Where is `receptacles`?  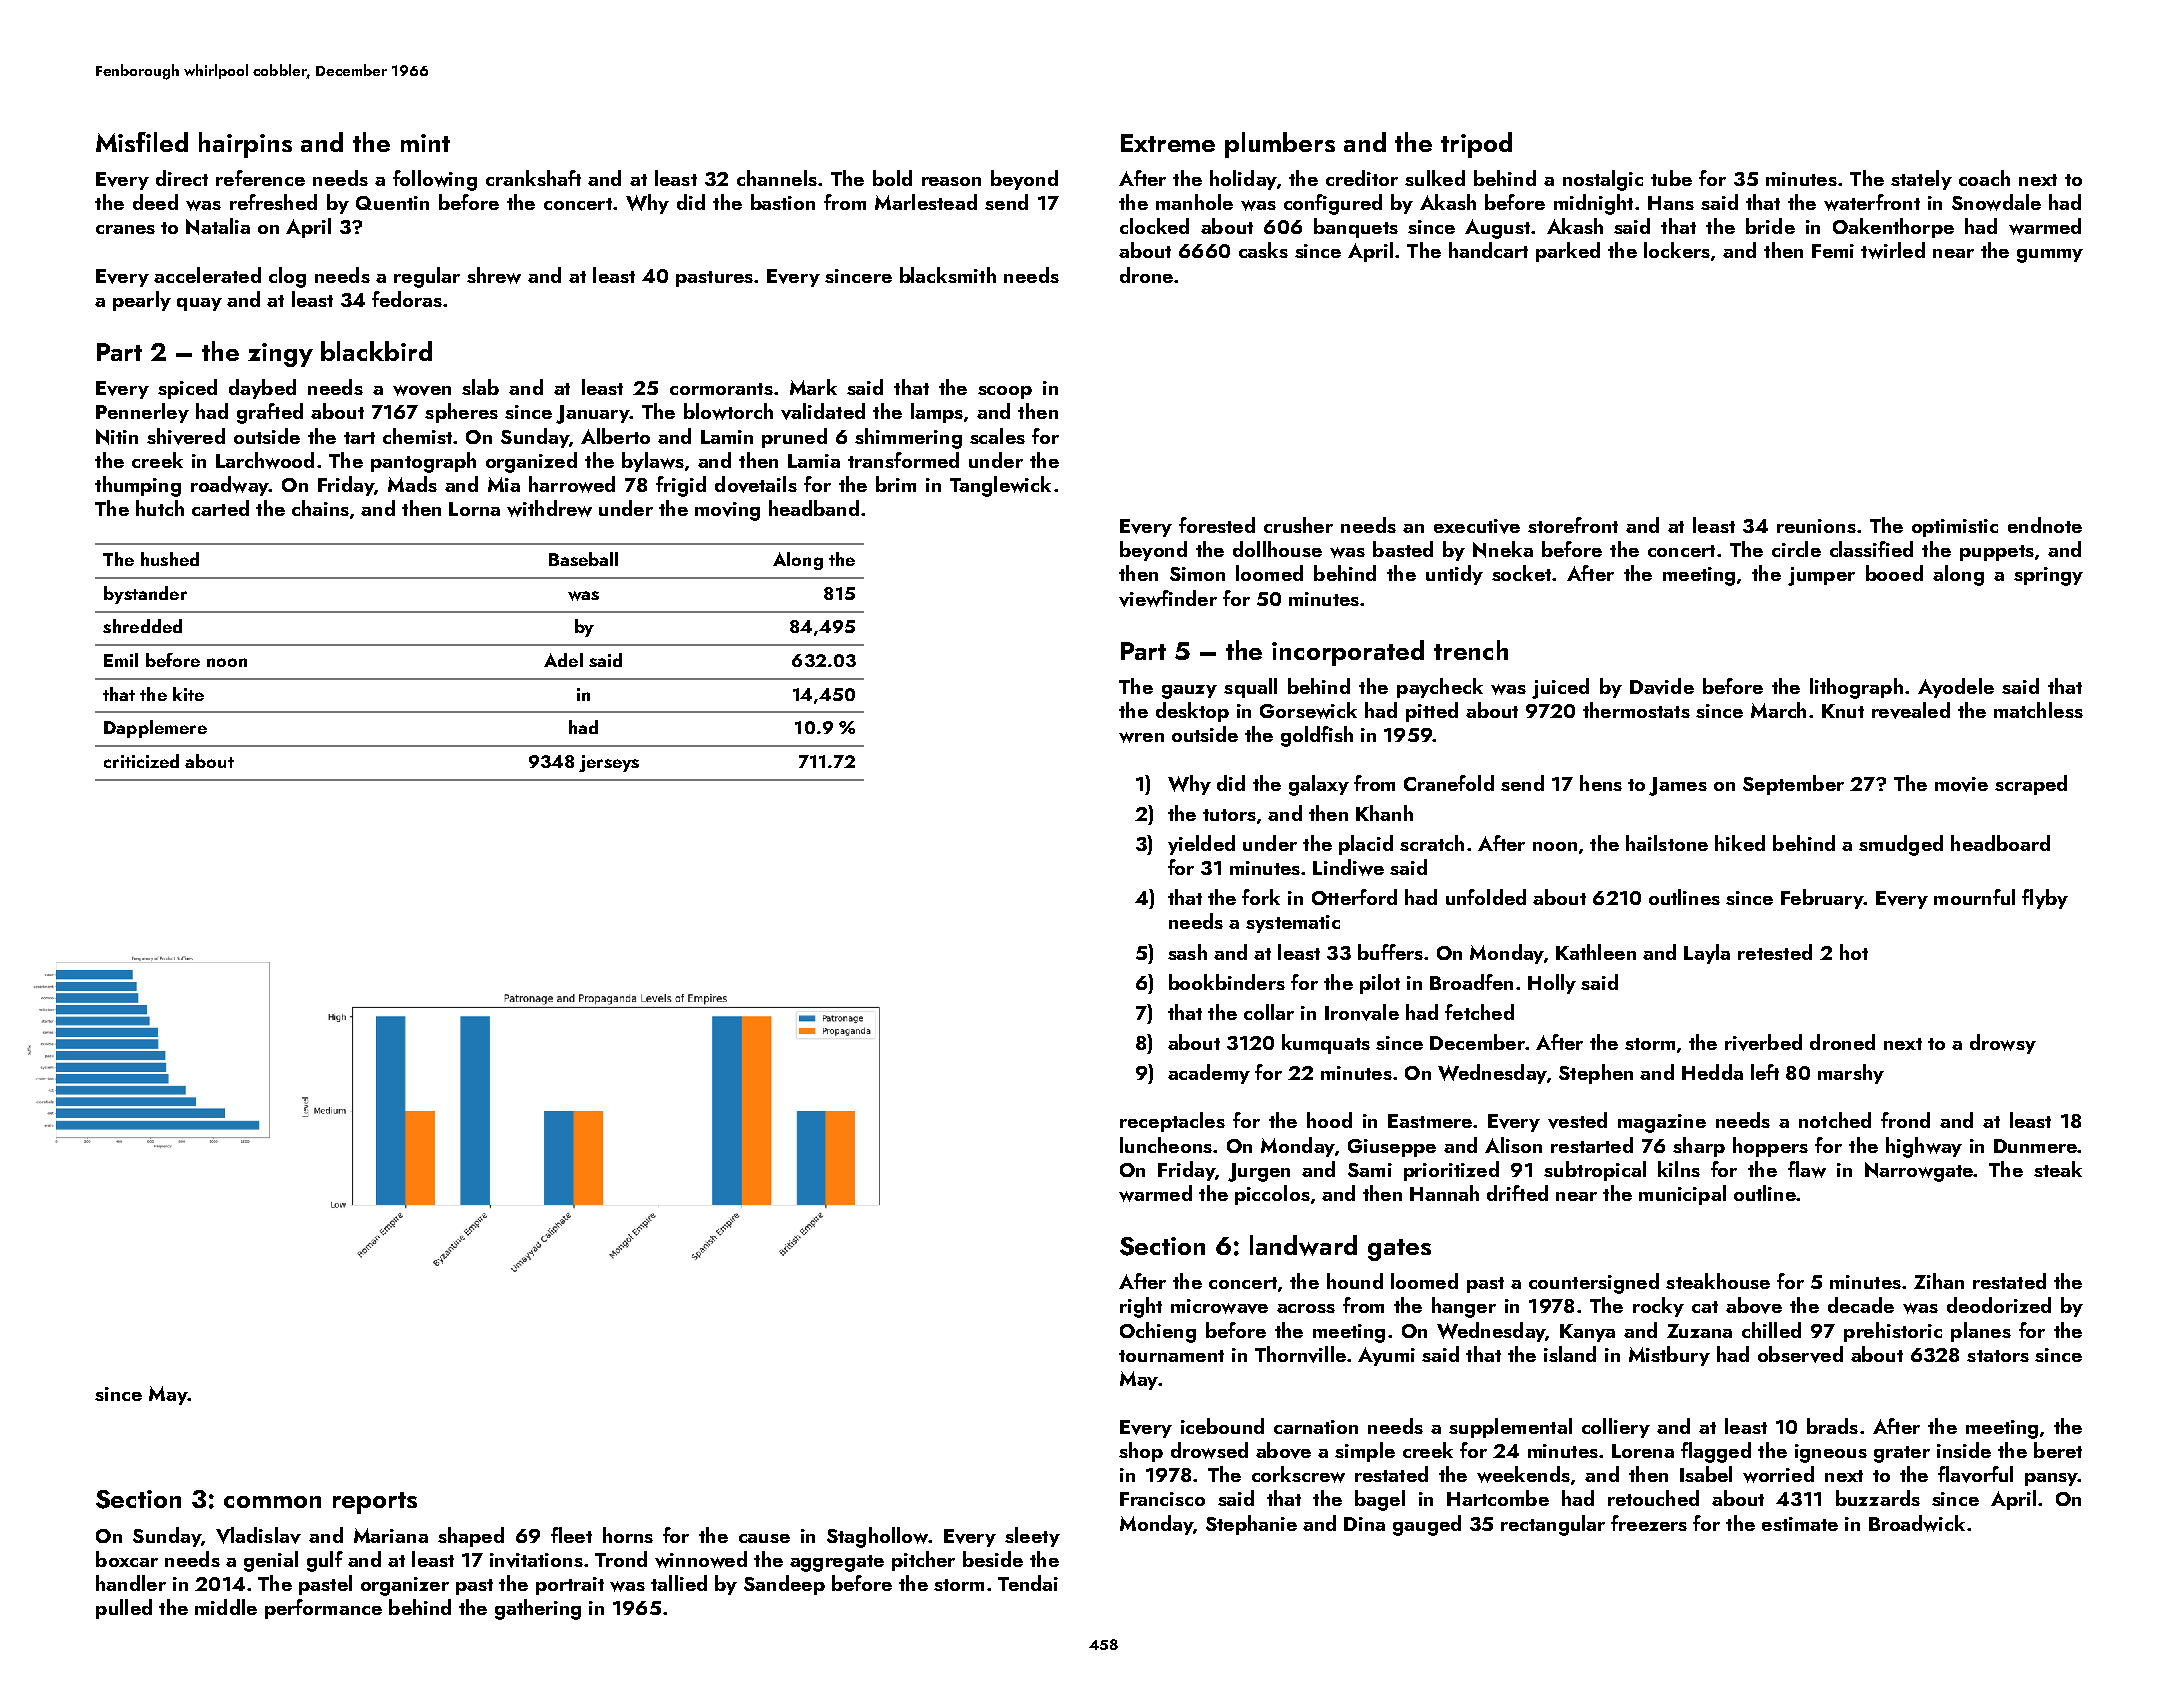 receptacles is located at coordinates (1172, 1122).
